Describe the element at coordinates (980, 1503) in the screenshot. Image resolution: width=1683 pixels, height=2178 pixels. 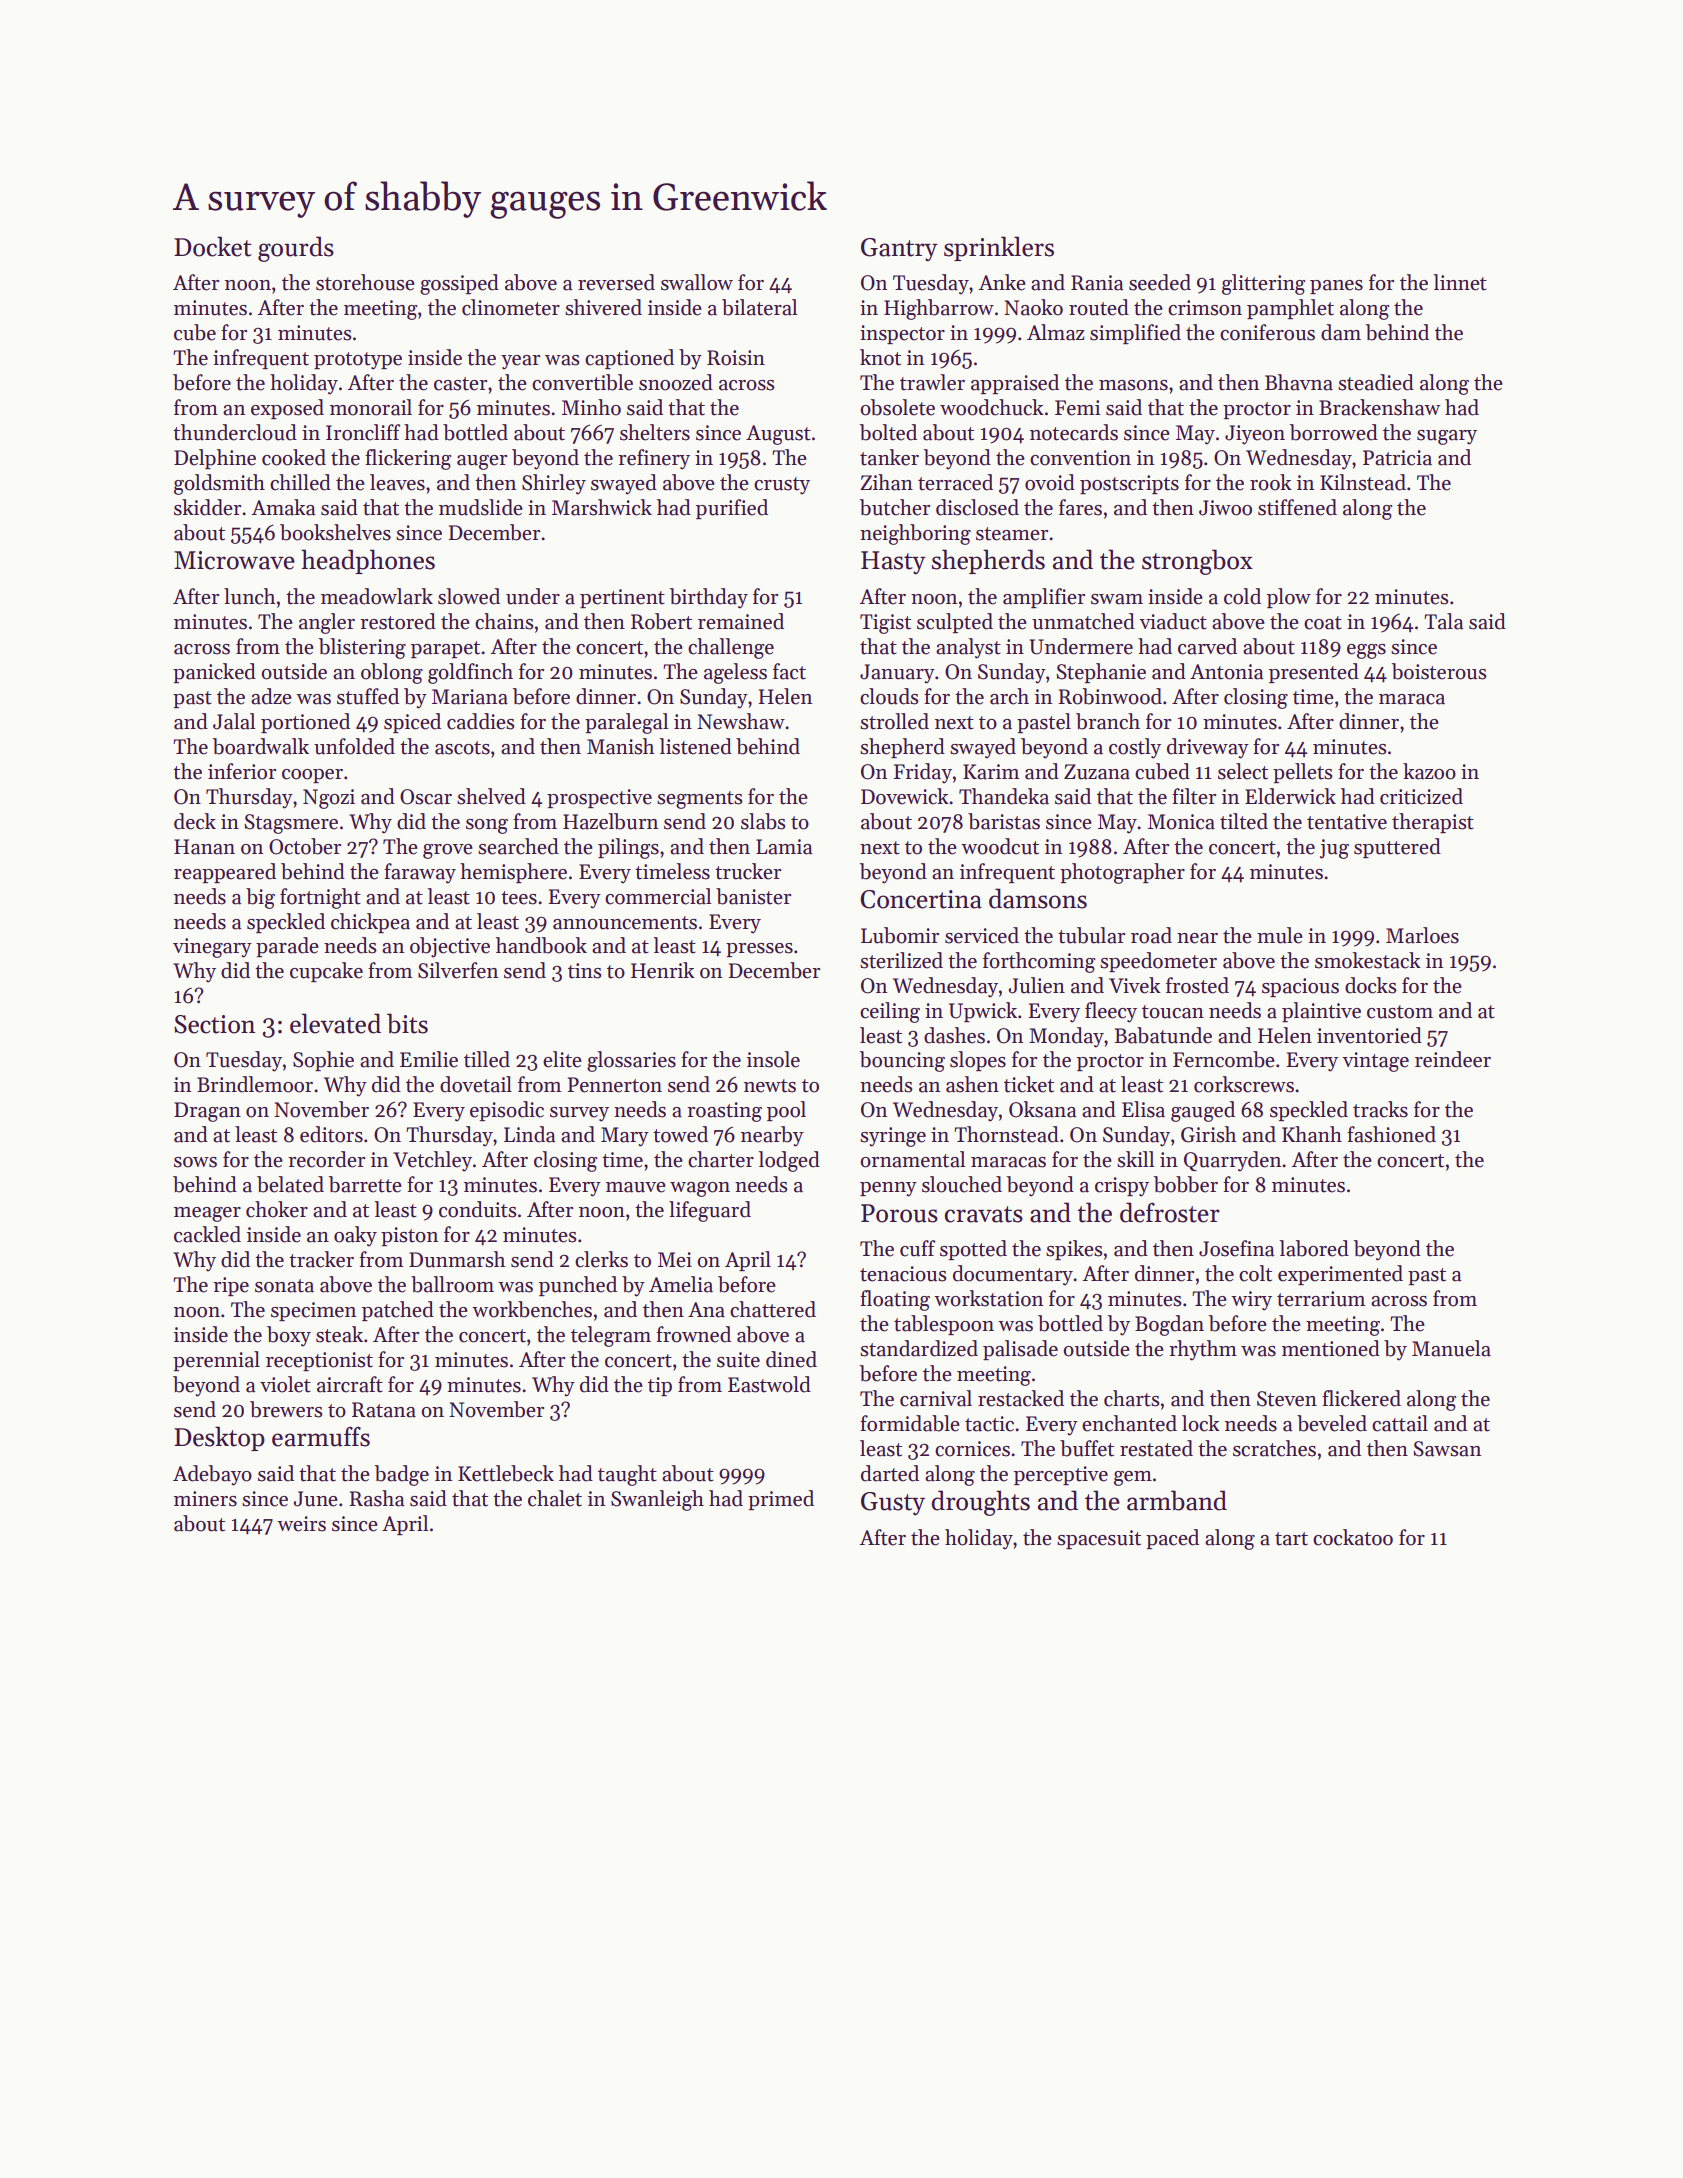
I see `droughts` at that location.
